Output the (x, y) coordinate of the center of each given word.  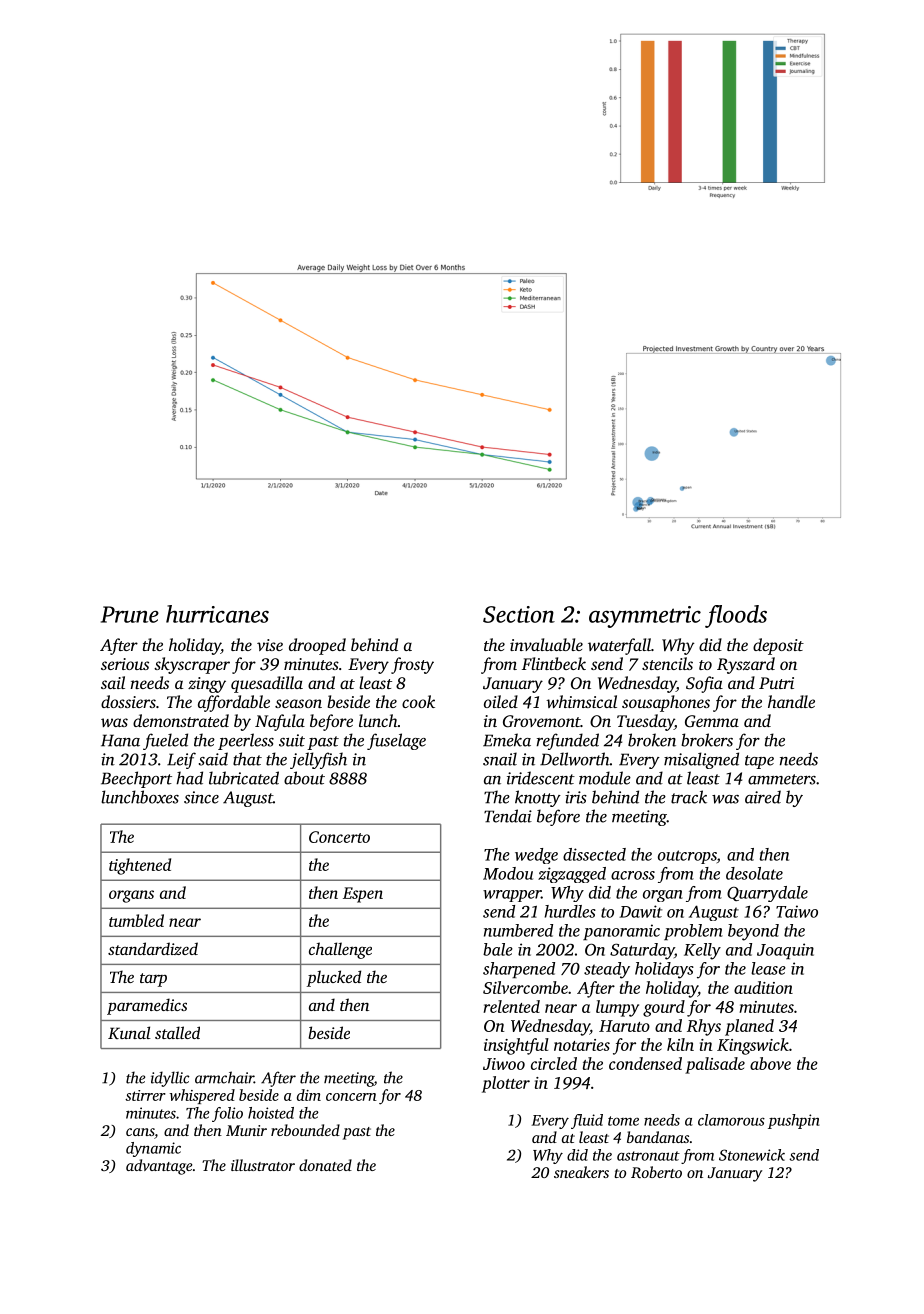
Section (519, 614)
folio (227, 1114)
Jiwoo (504, 1064)
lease (768, 968)
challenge (340, 950)
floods (736, 616)
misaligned (701, 760)
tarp (153, 980)
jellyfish (318, 760)
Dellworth (575, 759)
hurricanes (217, 614)
